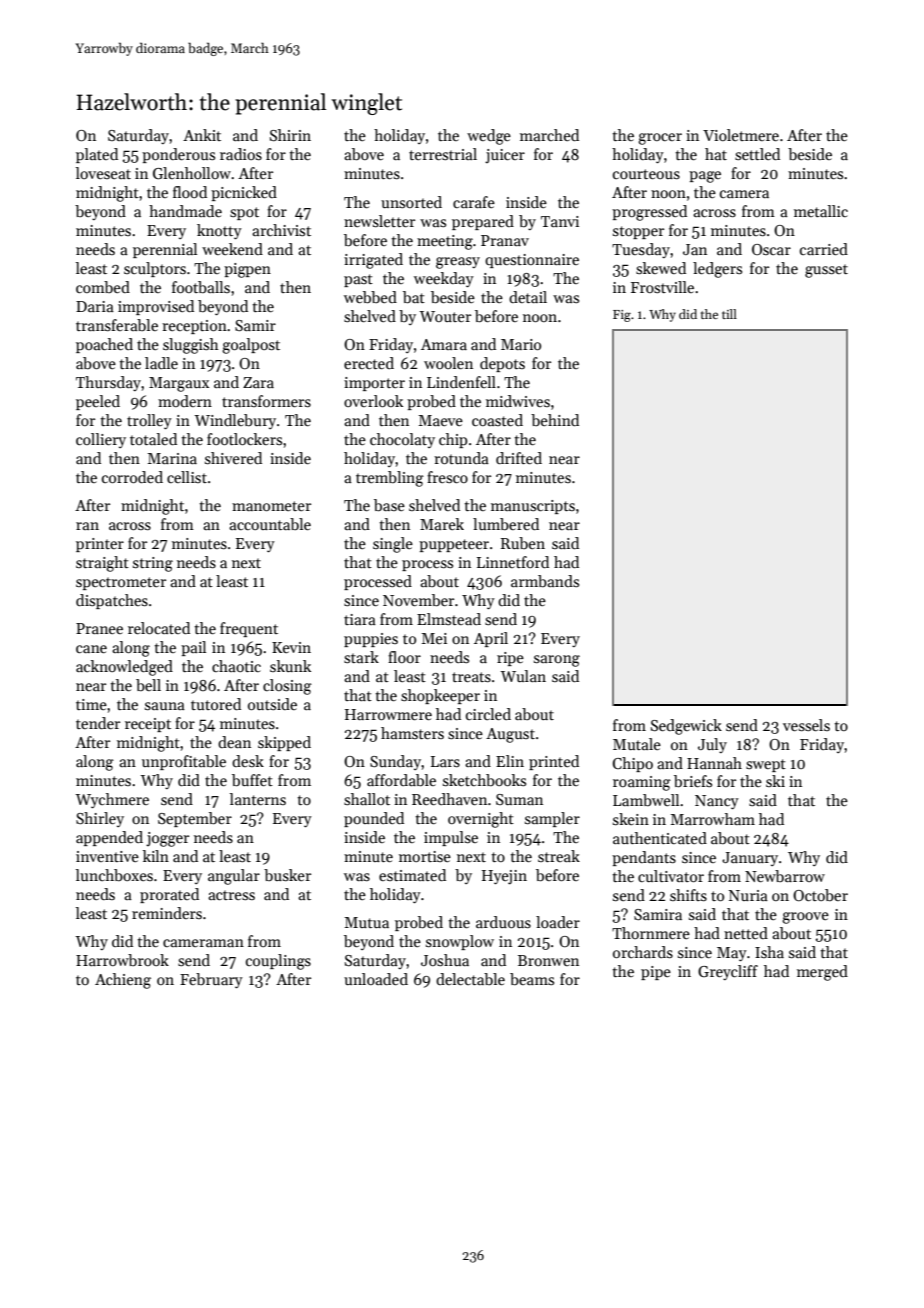  What do you see at coordinates (533, 507) in the screenshot?
I see `manuscripts` at bounding box center [533, 507].
